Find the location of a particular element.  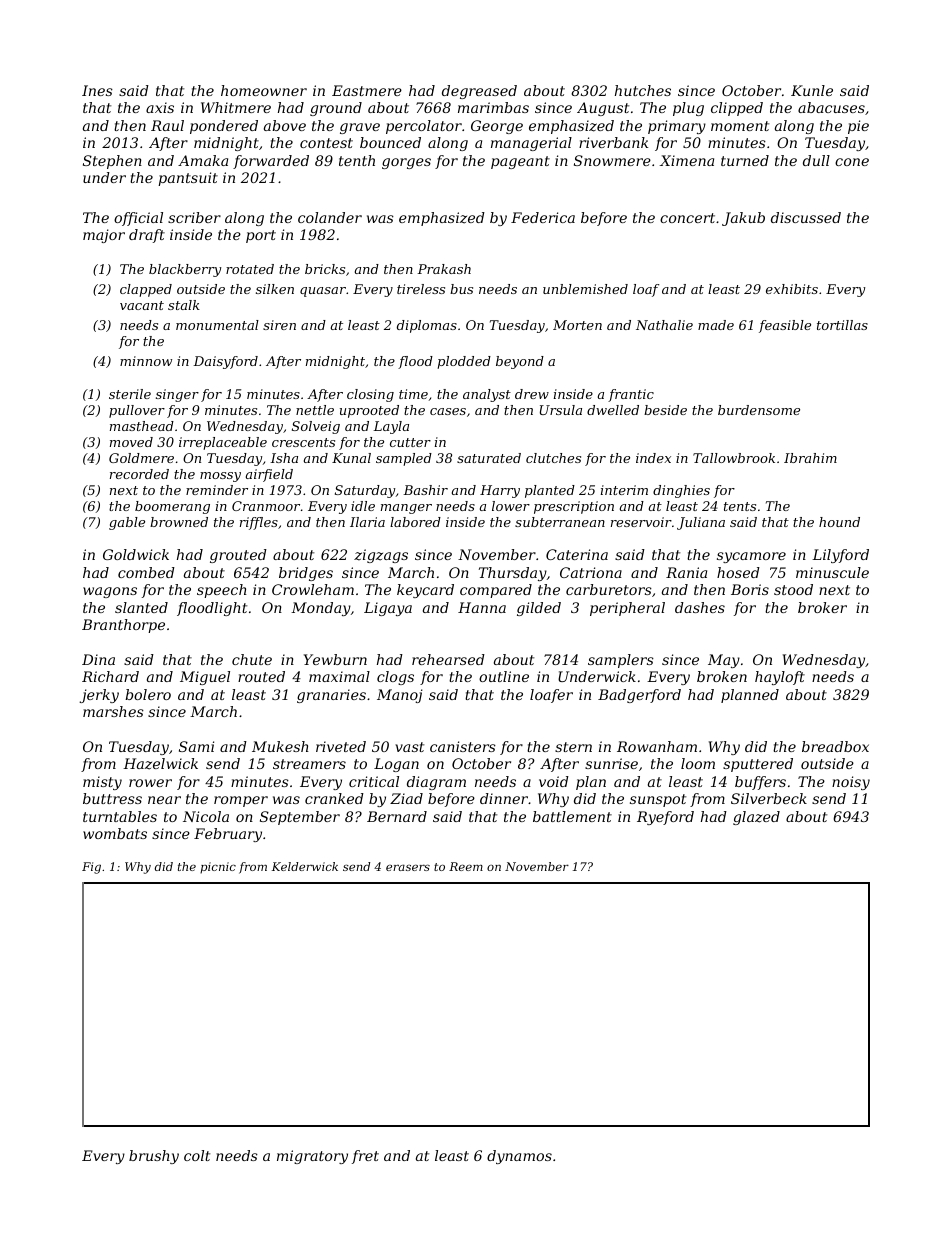

frantic is located at coordinates (631, 395).
